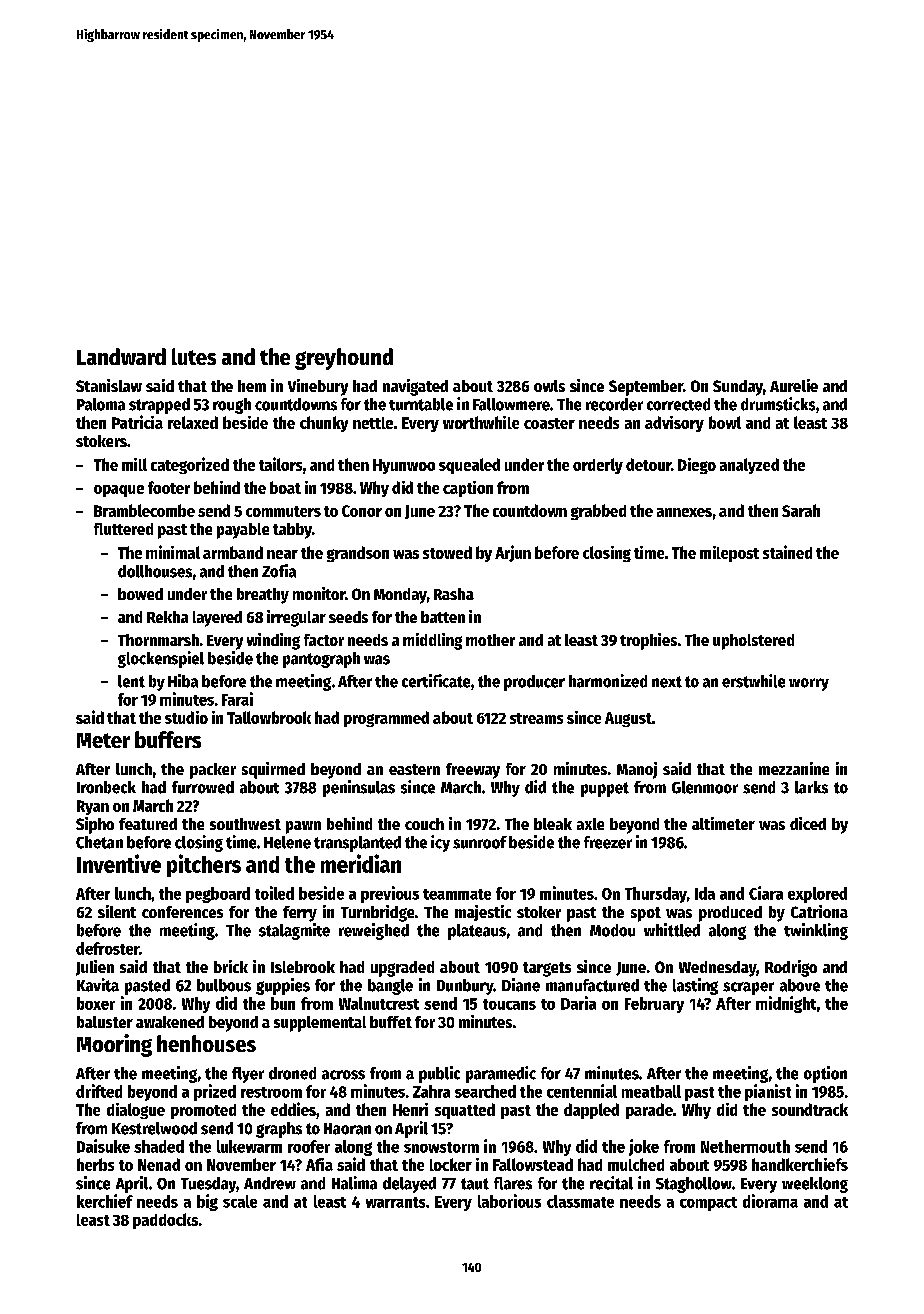 This screenshot has height=1314, width=924. Describe the element at coordinates (729, 554) in the screenshot. I see `milepost` at that location.
